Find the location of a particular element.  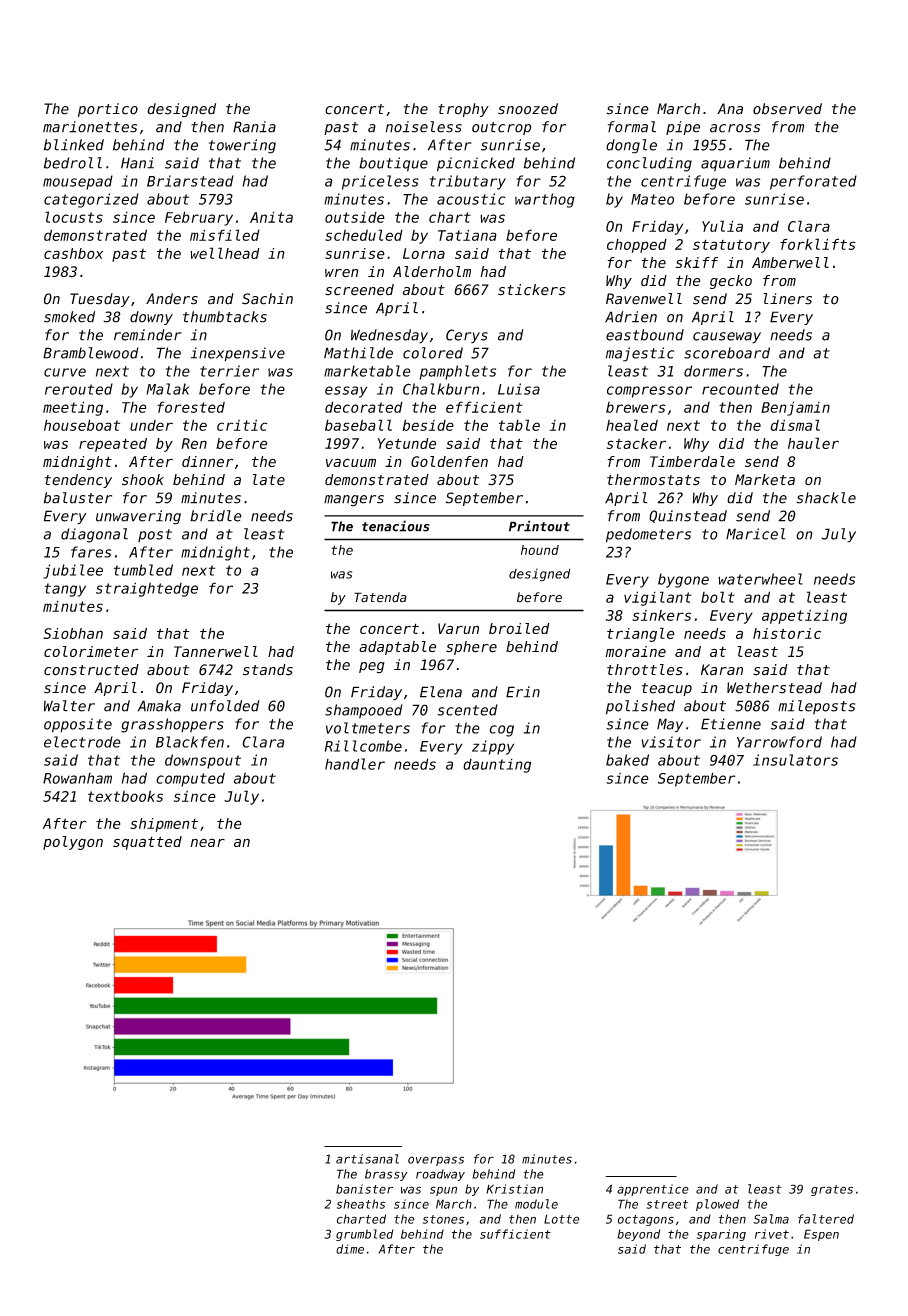

dime is located at coordinates (350, 1249).
